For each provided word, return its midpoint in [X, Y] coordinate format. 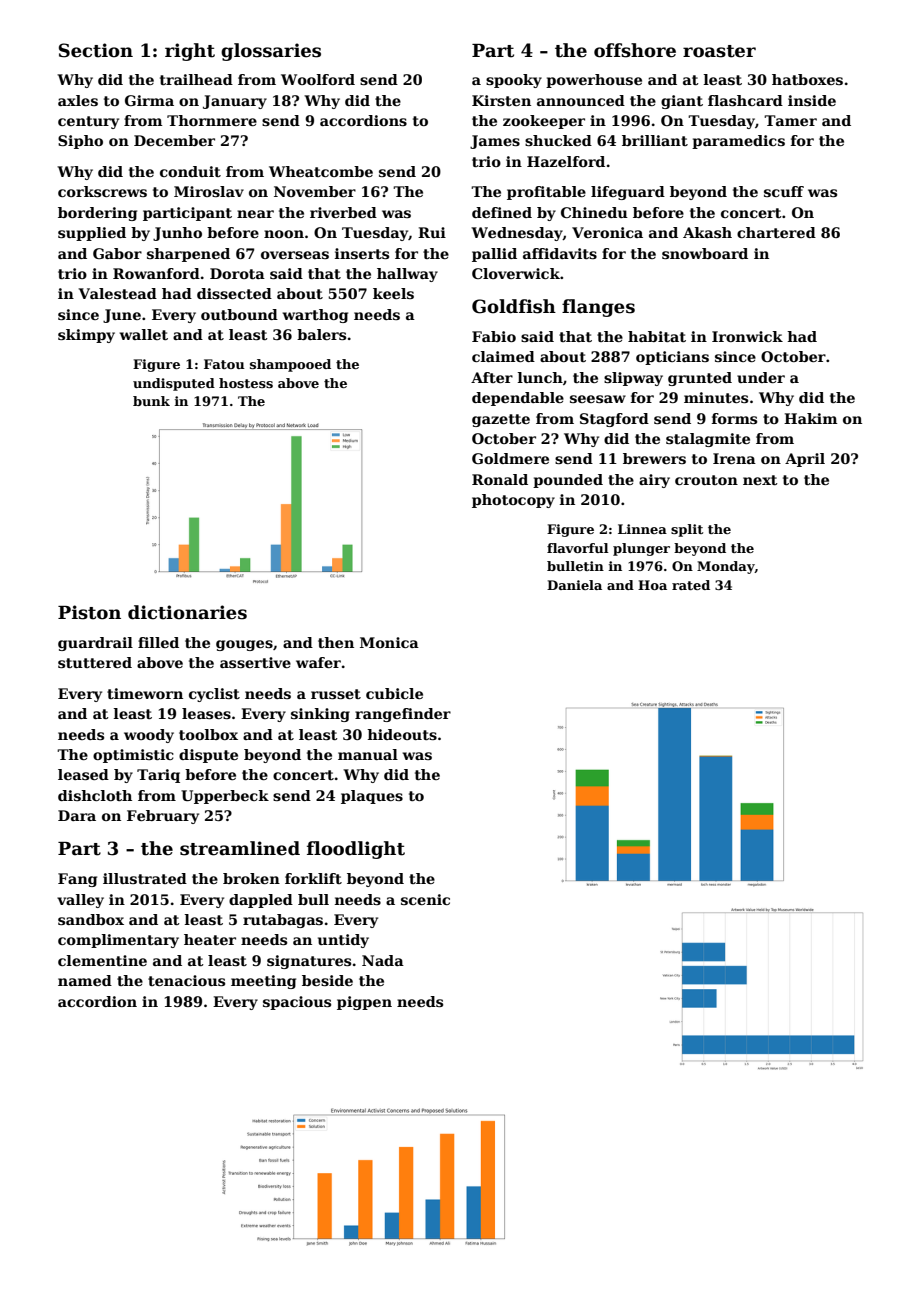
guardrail [95, 644]
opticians [672, 358]
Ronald [500, 479]
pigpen [364, 1003]
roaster [719, 51]
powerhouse [594, 81]
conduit [190, 171]
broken [251, 878]
